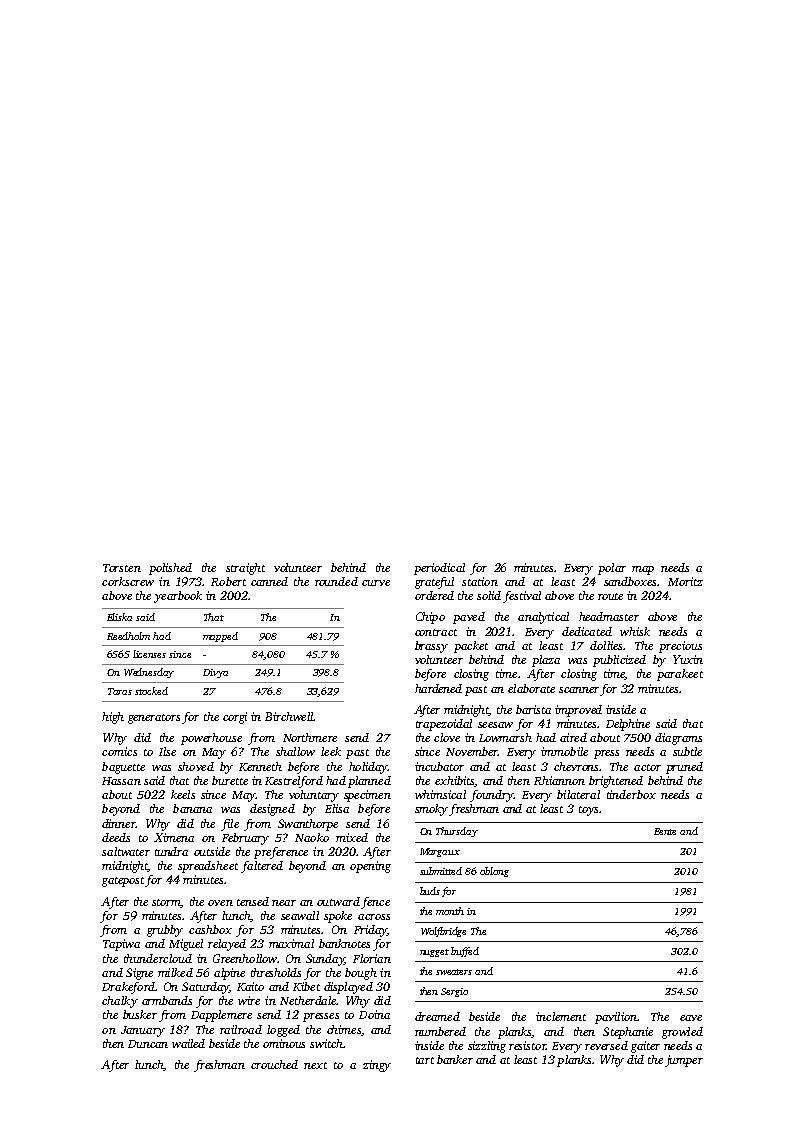  What do you see at coordinates (274, 1064) in the screenshot?
I see `crouched` at bounding box center [274, 1064].
